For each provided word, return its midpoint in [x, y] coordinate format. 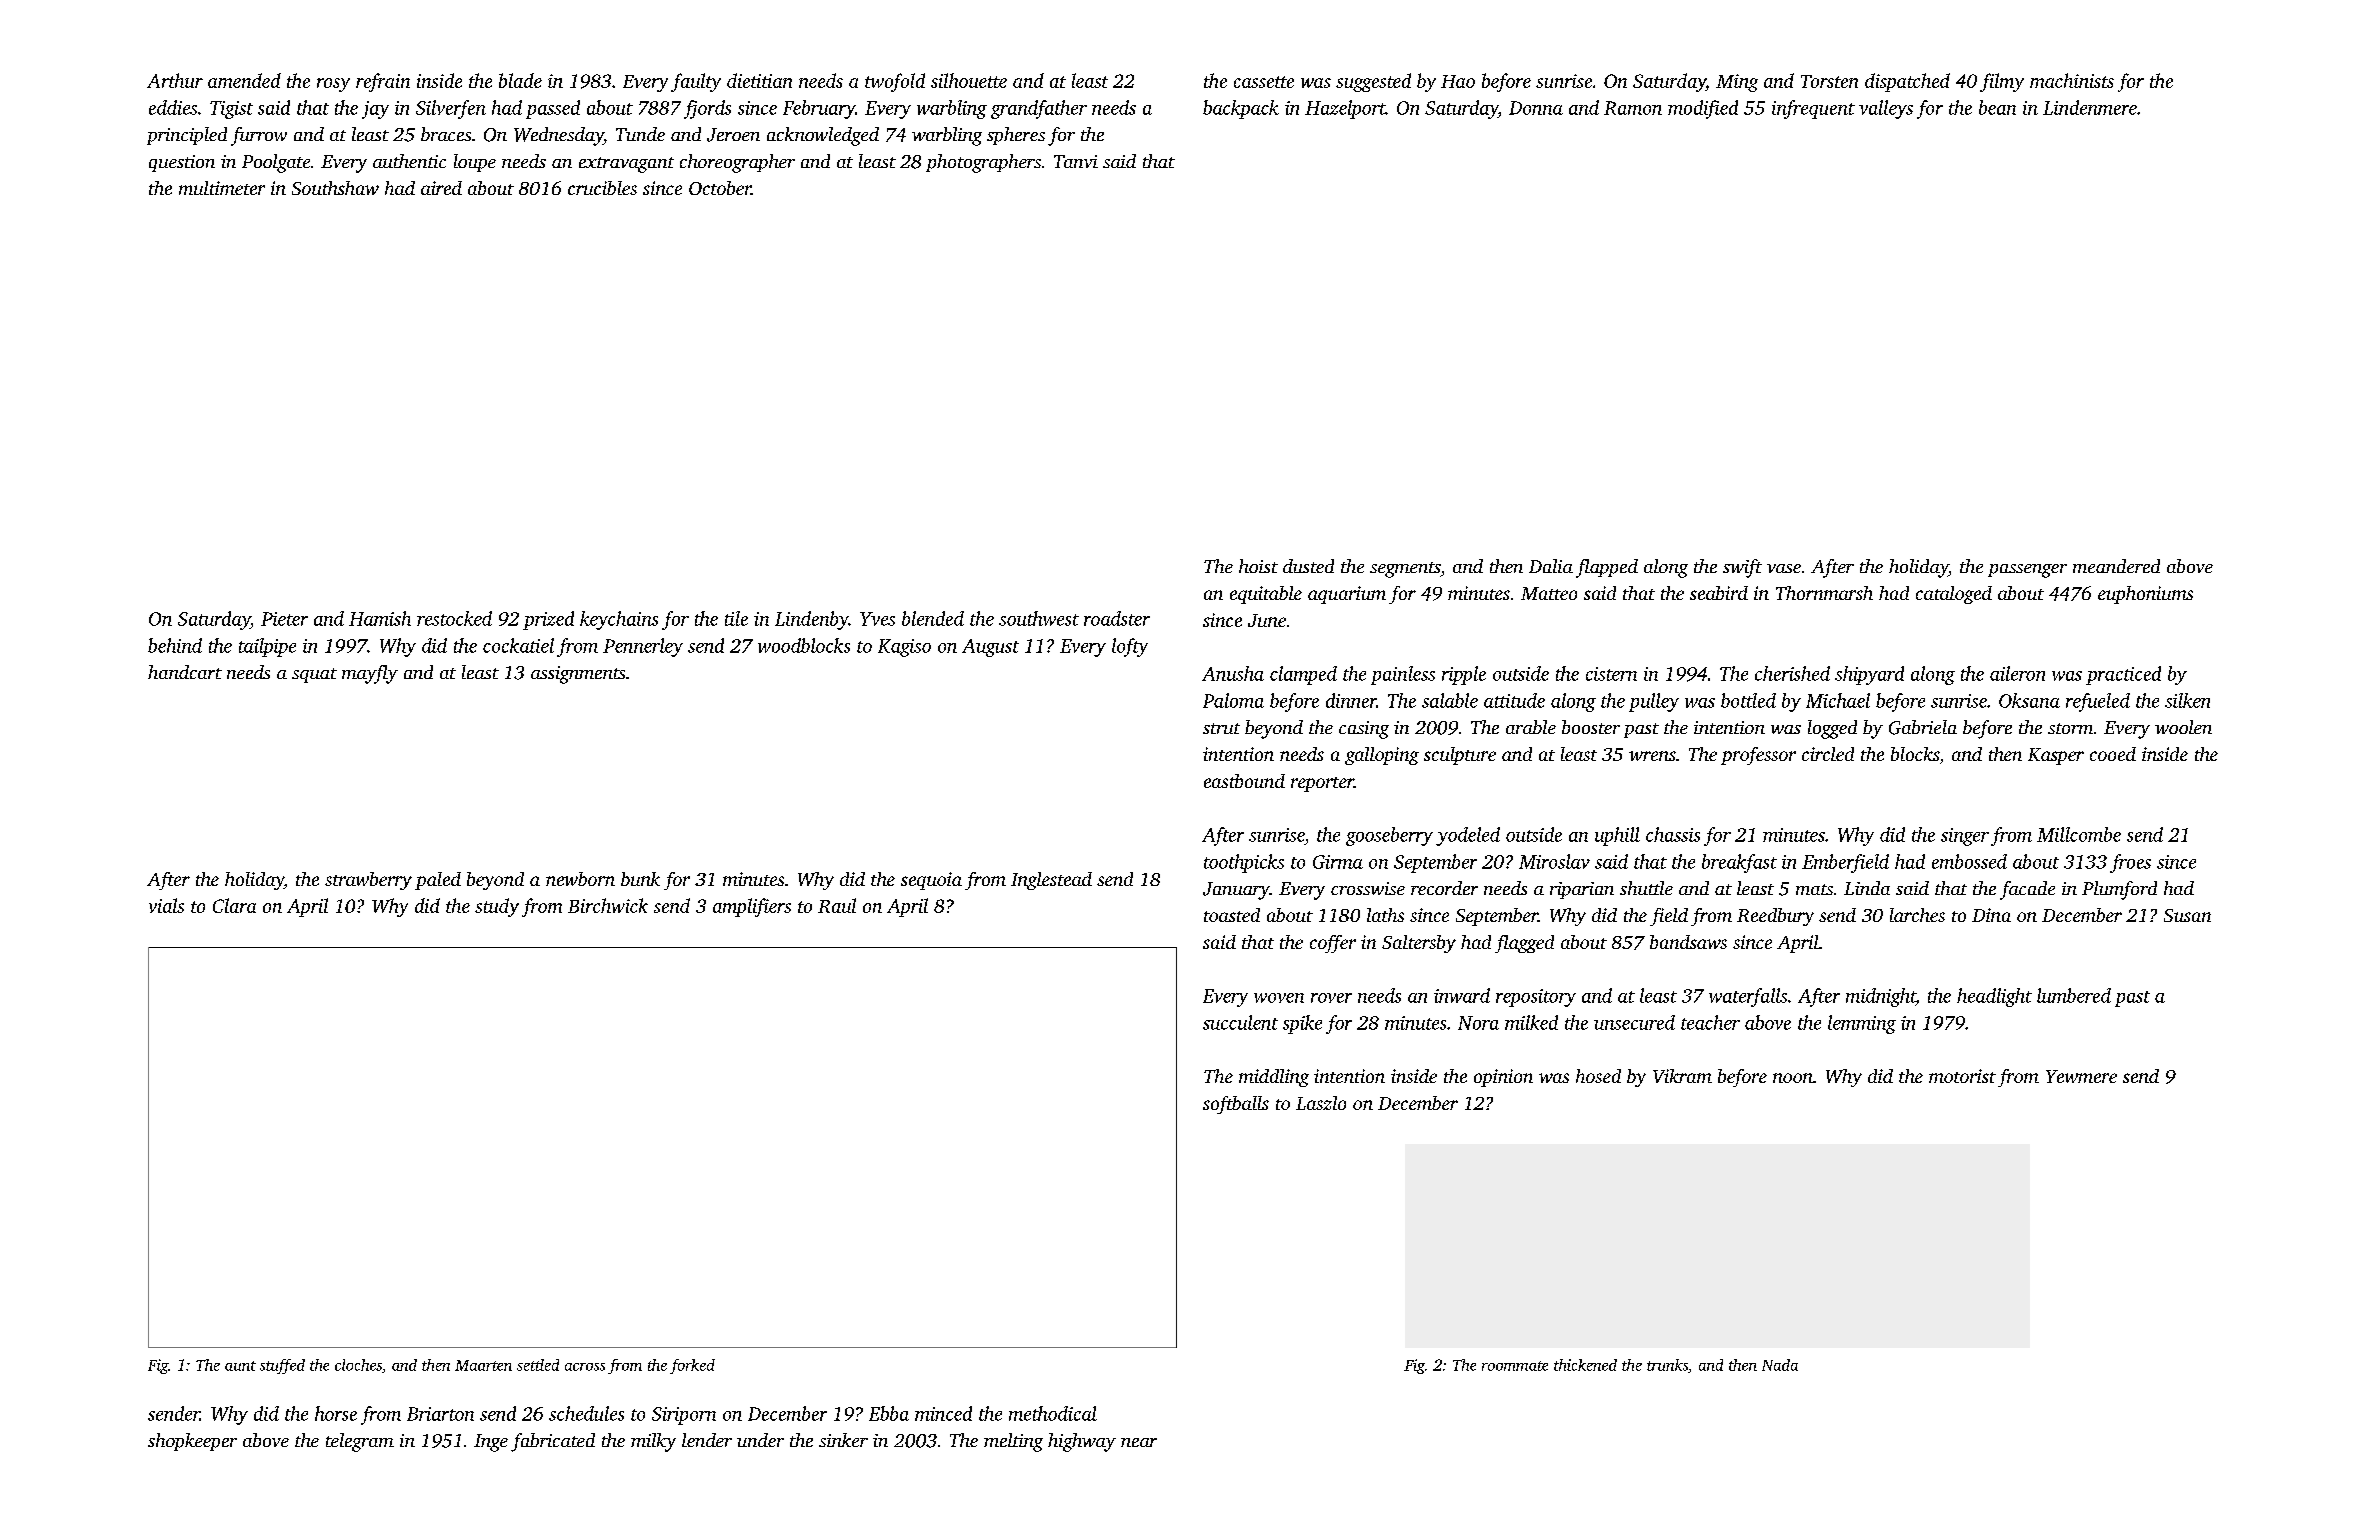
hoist [1258, 566]
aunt [240, 1366]
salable [1450, 700]
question [182, 163]
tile [736, 618]
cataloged [1954, 595]
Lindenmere [2090, 107]
